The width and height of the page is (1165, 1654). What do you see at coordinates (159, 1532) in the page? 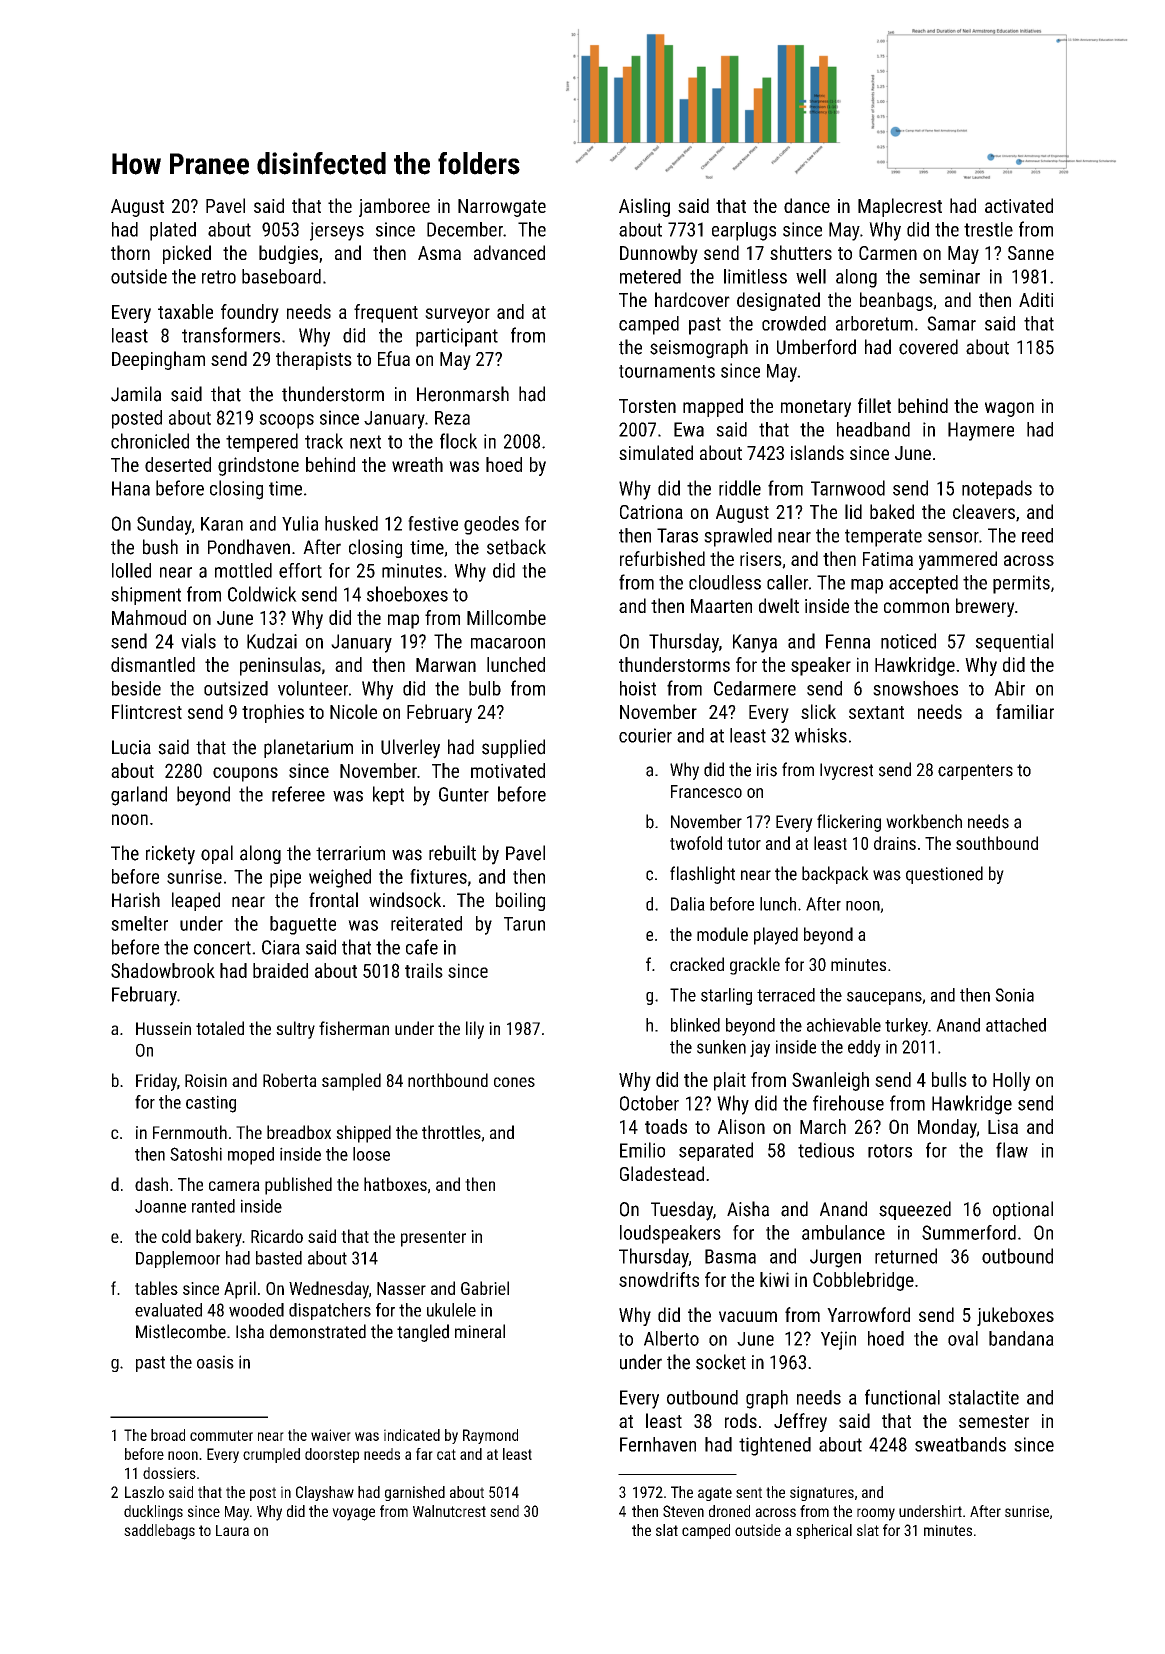
I see `saddlebags` at bounding box center [159, 1532].
